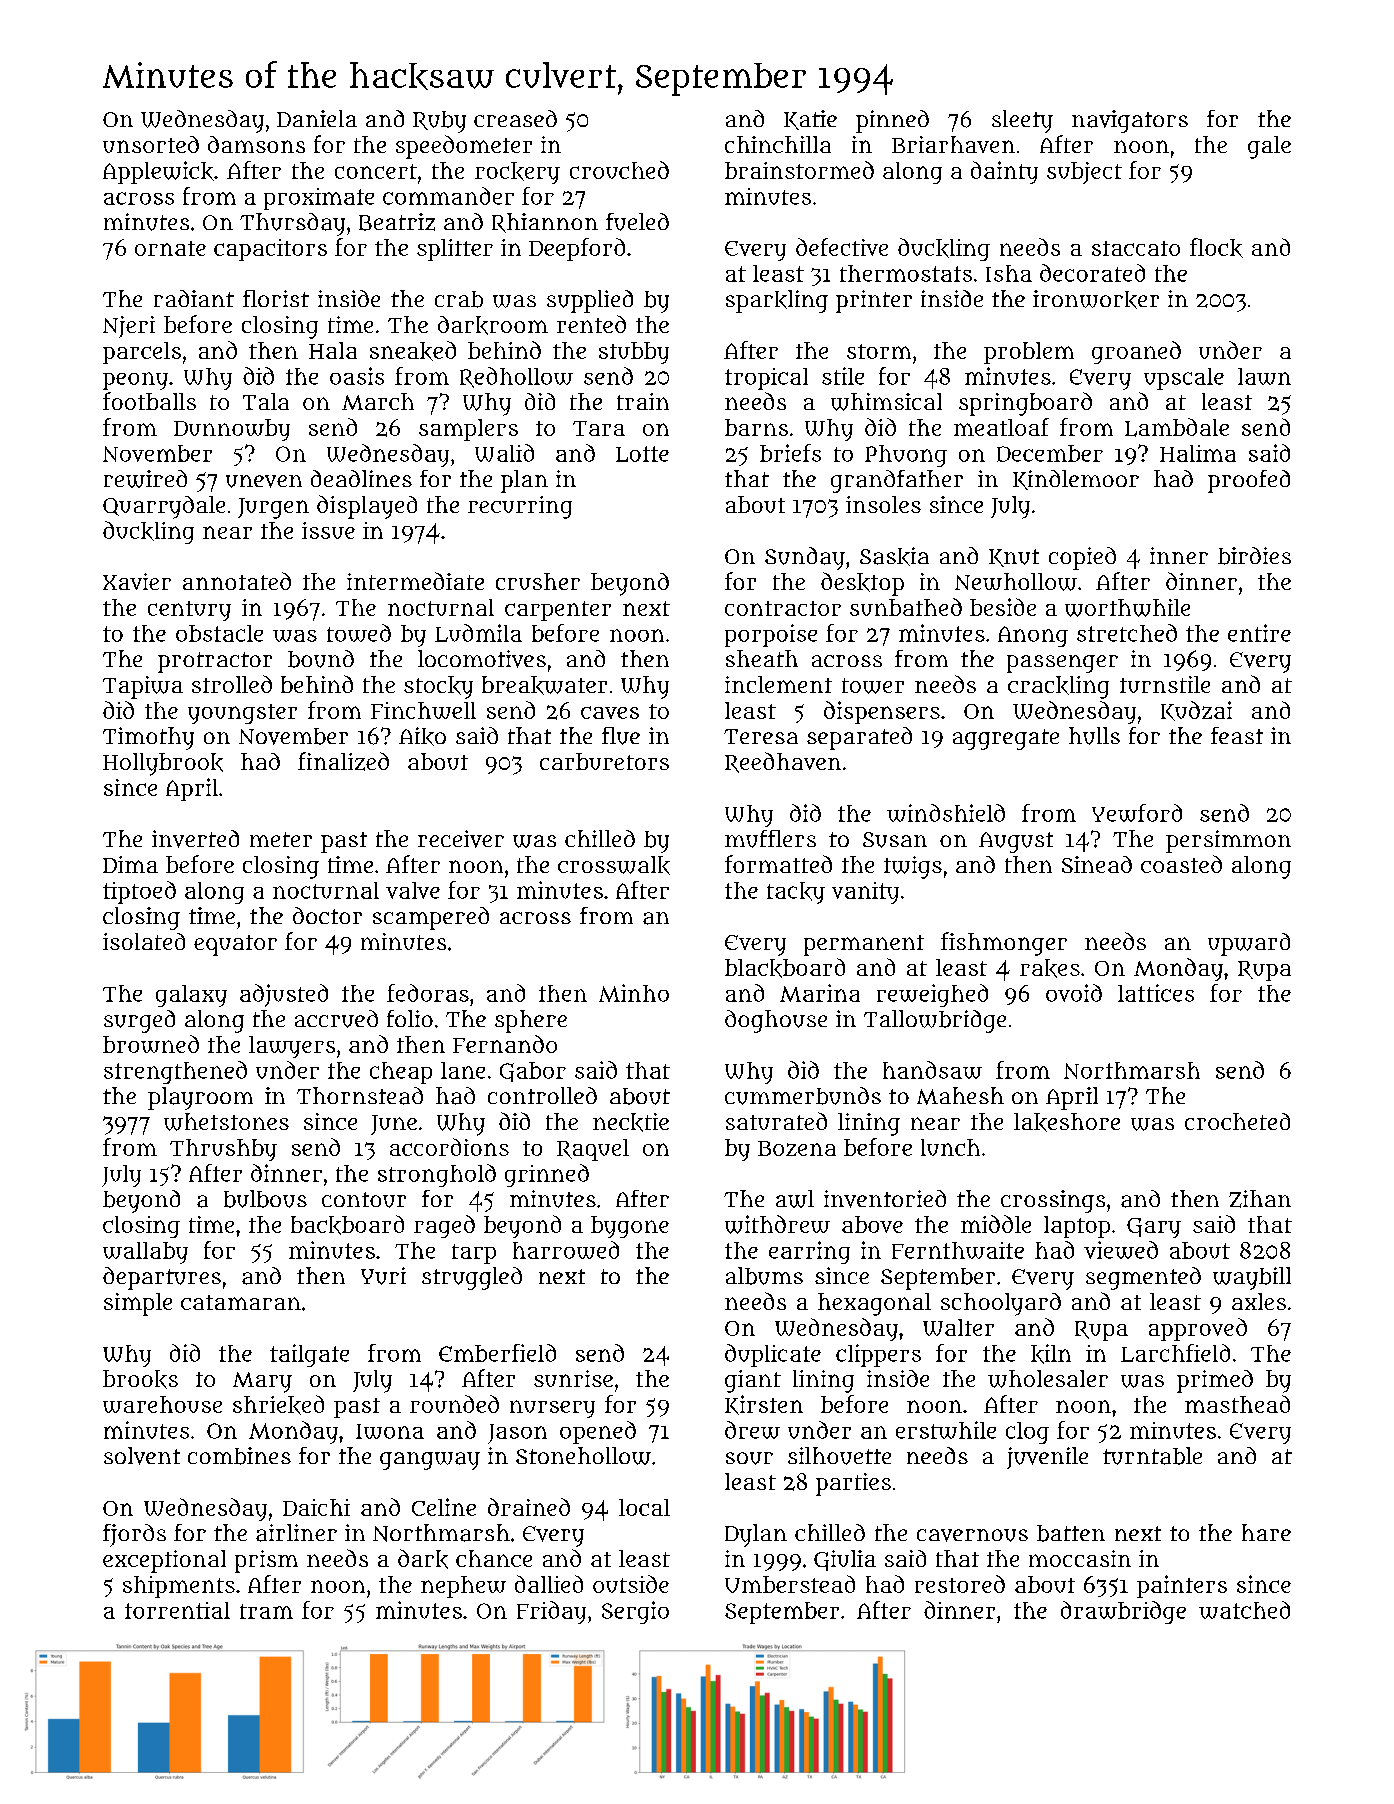 Image resolution: width=1394 pixels, height=1804 pixels. I want to click on formatted, so click(778, 864).
